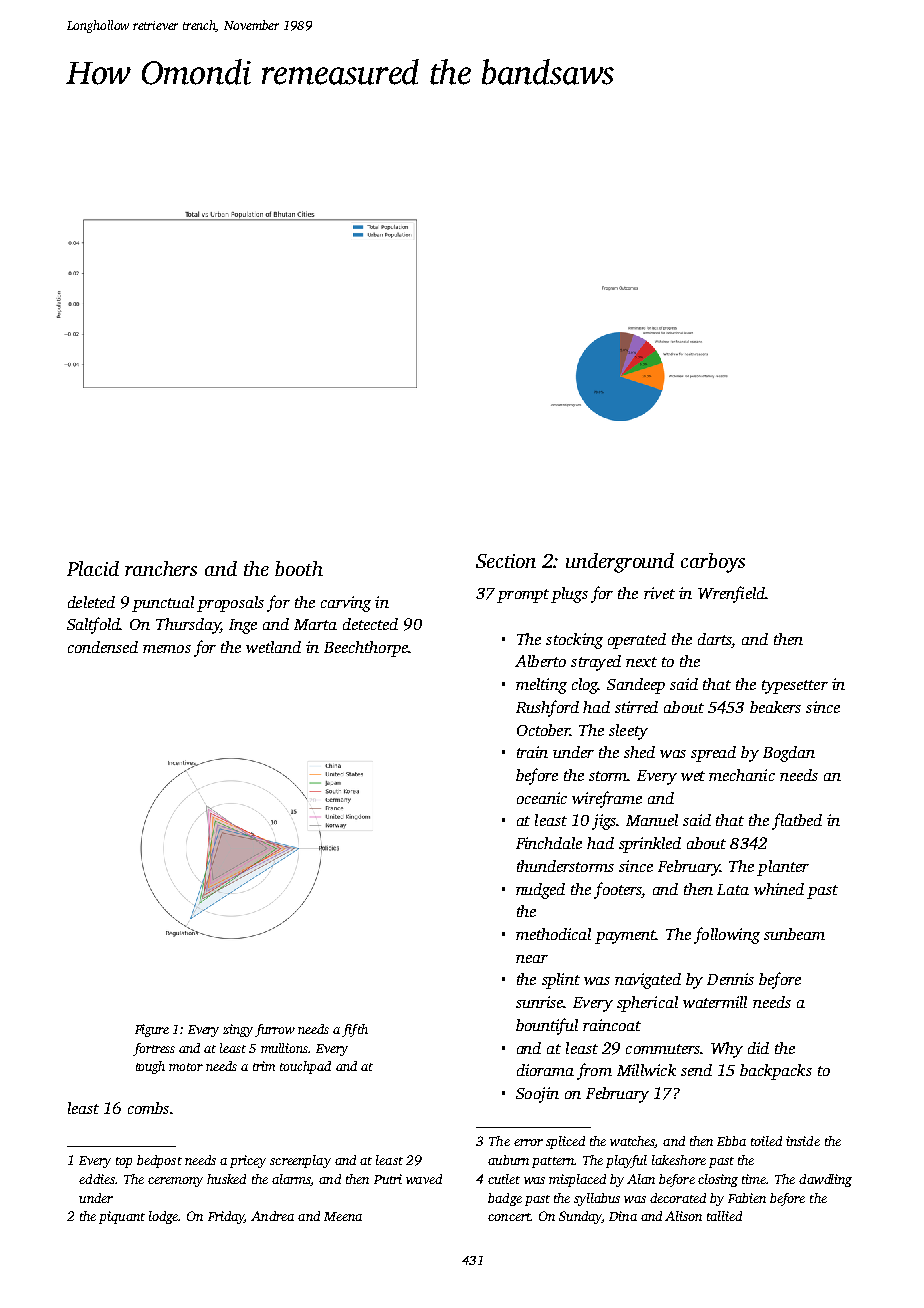 The image size is (924, 1308). Describe the element at coordinates (713, 563) in the image. I see `carboys` at that location.
